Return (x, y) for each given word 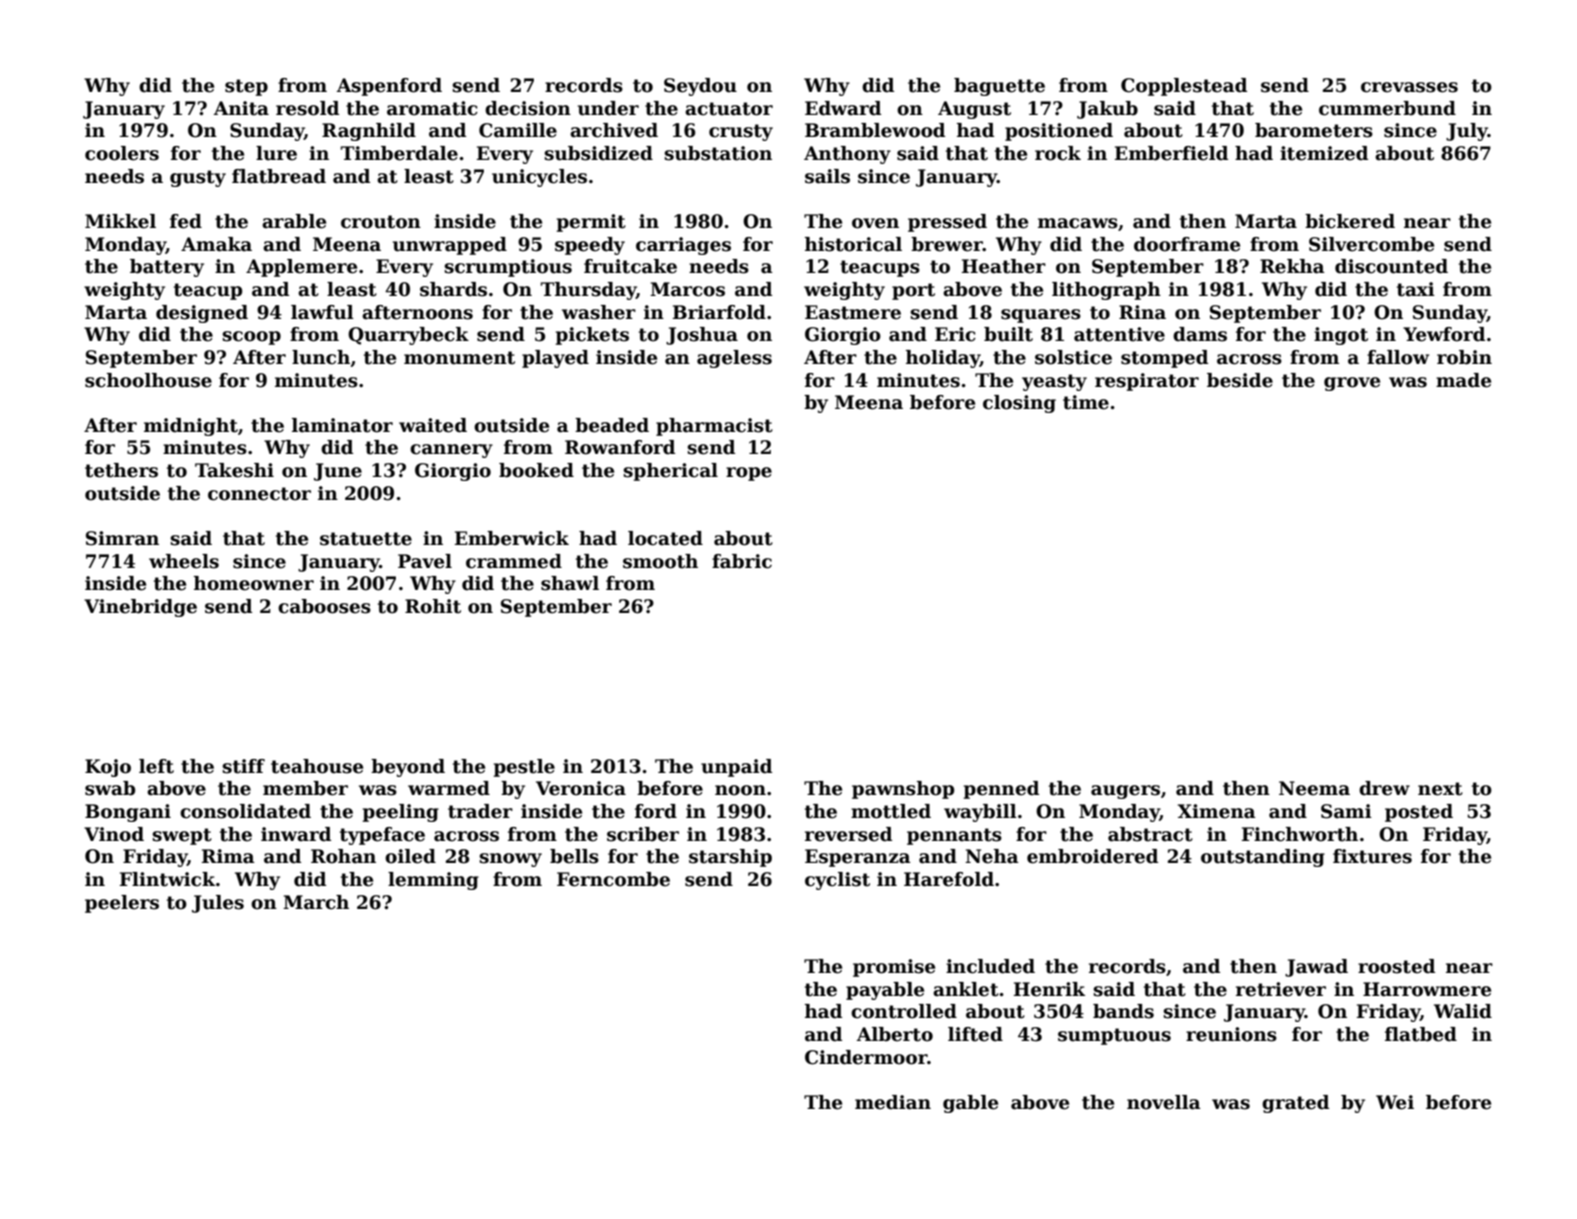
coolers (122, 153)
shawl (570, 583)
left (156, 766)
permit (591, 223)
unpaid (736, 768)
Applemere (301, 268)
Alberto (895, 1034)
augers (1125, 792)
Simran (122, 538)
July (1467, 132)
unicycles (539, 178)
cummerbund (1387, 108)
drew (1384, 788)
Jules (218, 904)
